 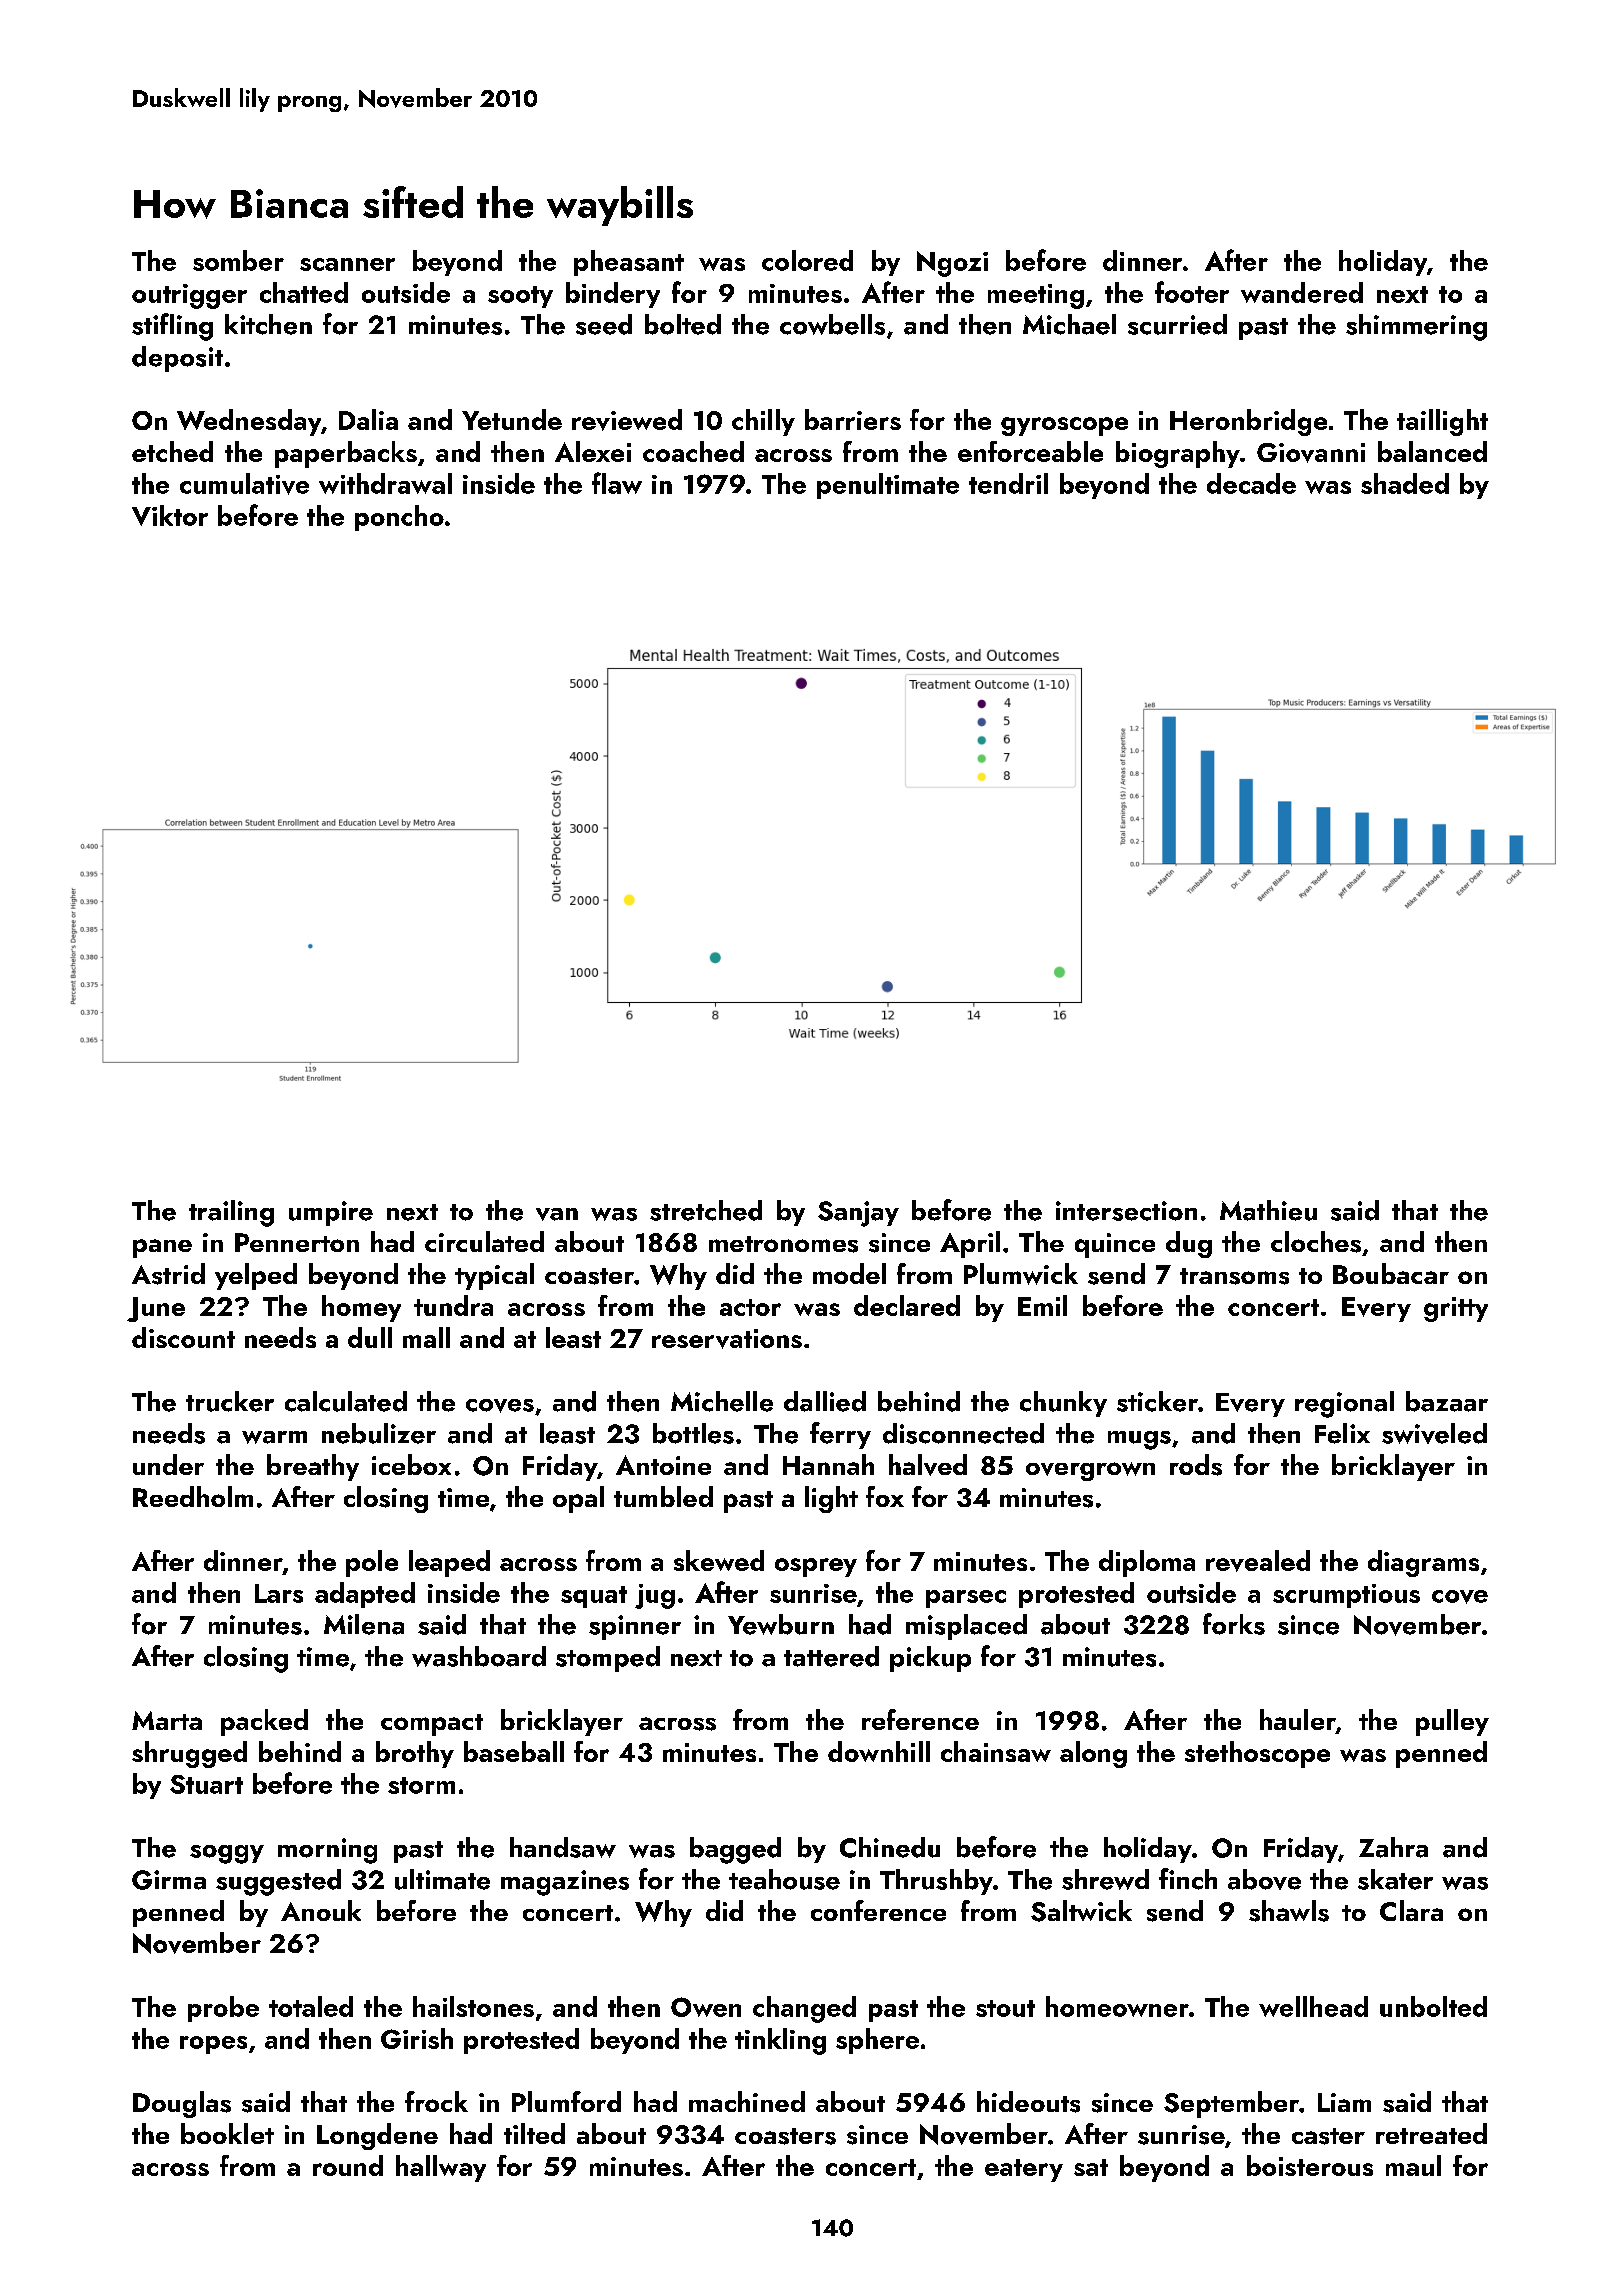 What do you see at coordinates (268, 324) in the screenshot?
I see `kitchen` at bounding box center [268, 324].
